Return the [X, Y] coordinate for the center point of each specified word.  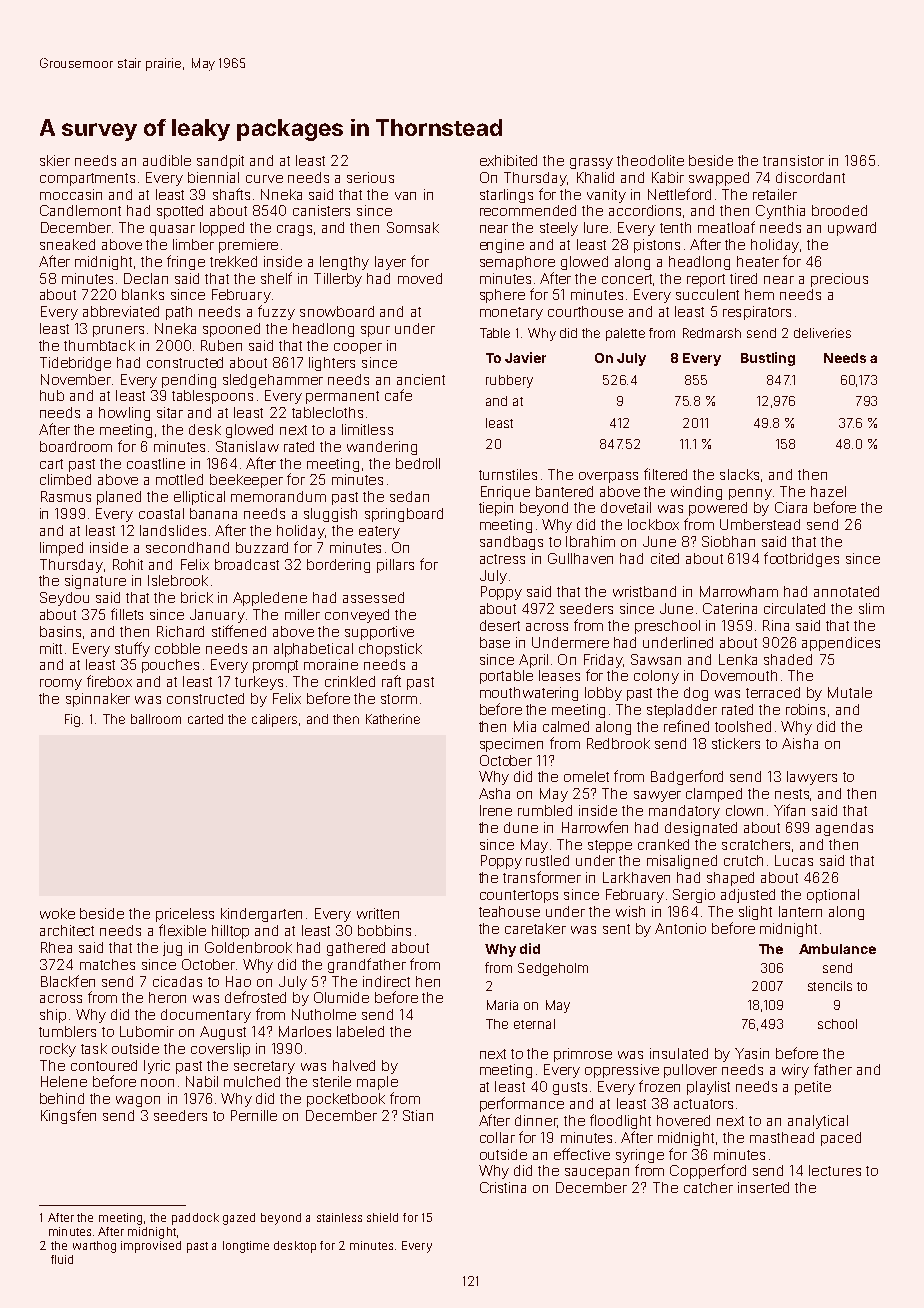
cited [665, 558]
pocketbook [346, 1100]
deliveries [822, 333]
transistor [793, 160]
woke [57, 913]
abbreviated [121, 311]
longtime [246, 1247]
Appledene [270, 599]
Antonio [680, 928]
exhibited [508, 160]
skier [55, 160]
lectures [835, 1170]
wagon [138, 1101]
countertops [519, 896]
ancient [421, 379]
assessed [373, 597]
